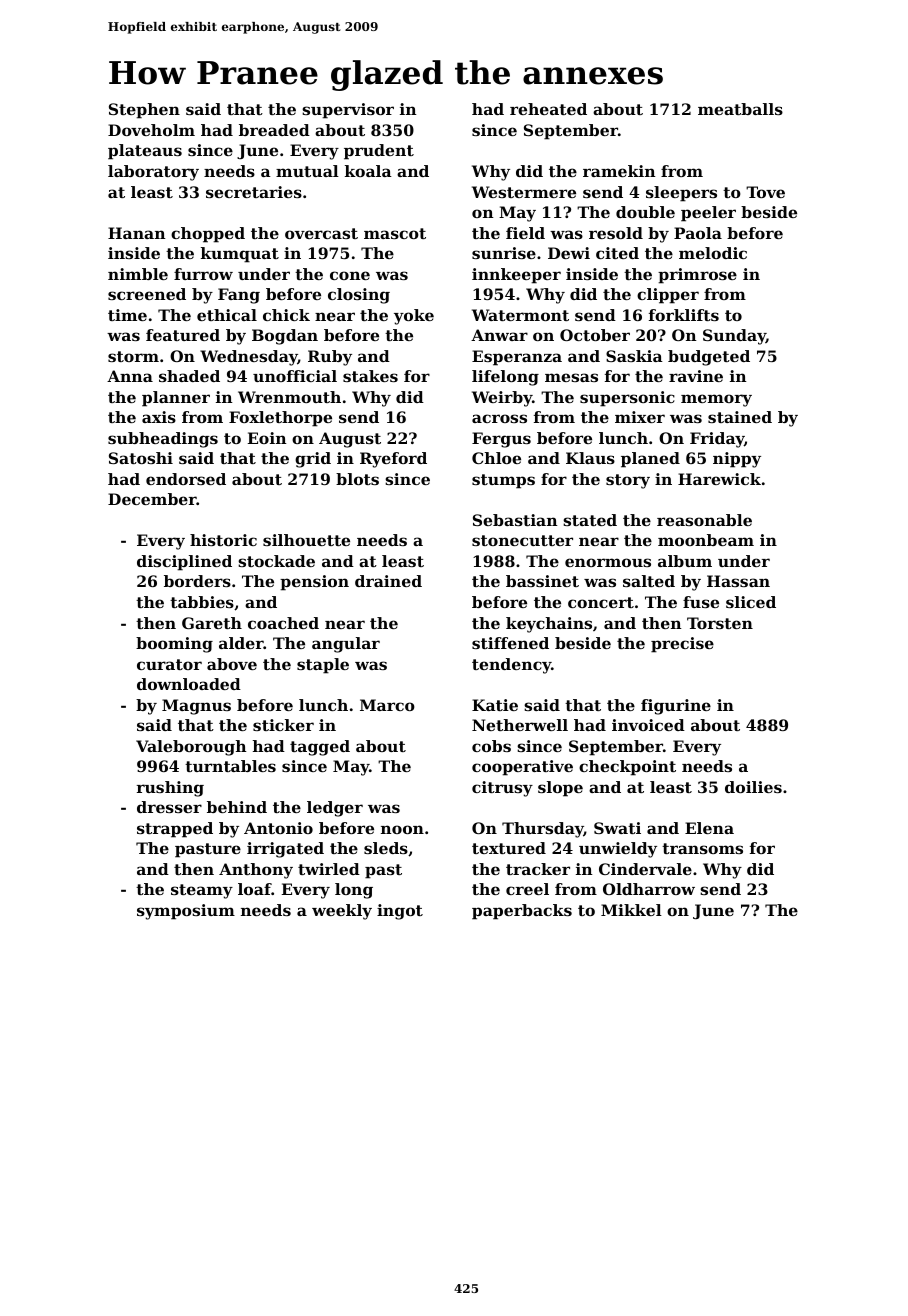 The height and width of the screenshot is (1316, 908). What do you see at coordinates (515, 520) in the screenshot?
I see `Sebastian` at bounding box center [515, 520].
